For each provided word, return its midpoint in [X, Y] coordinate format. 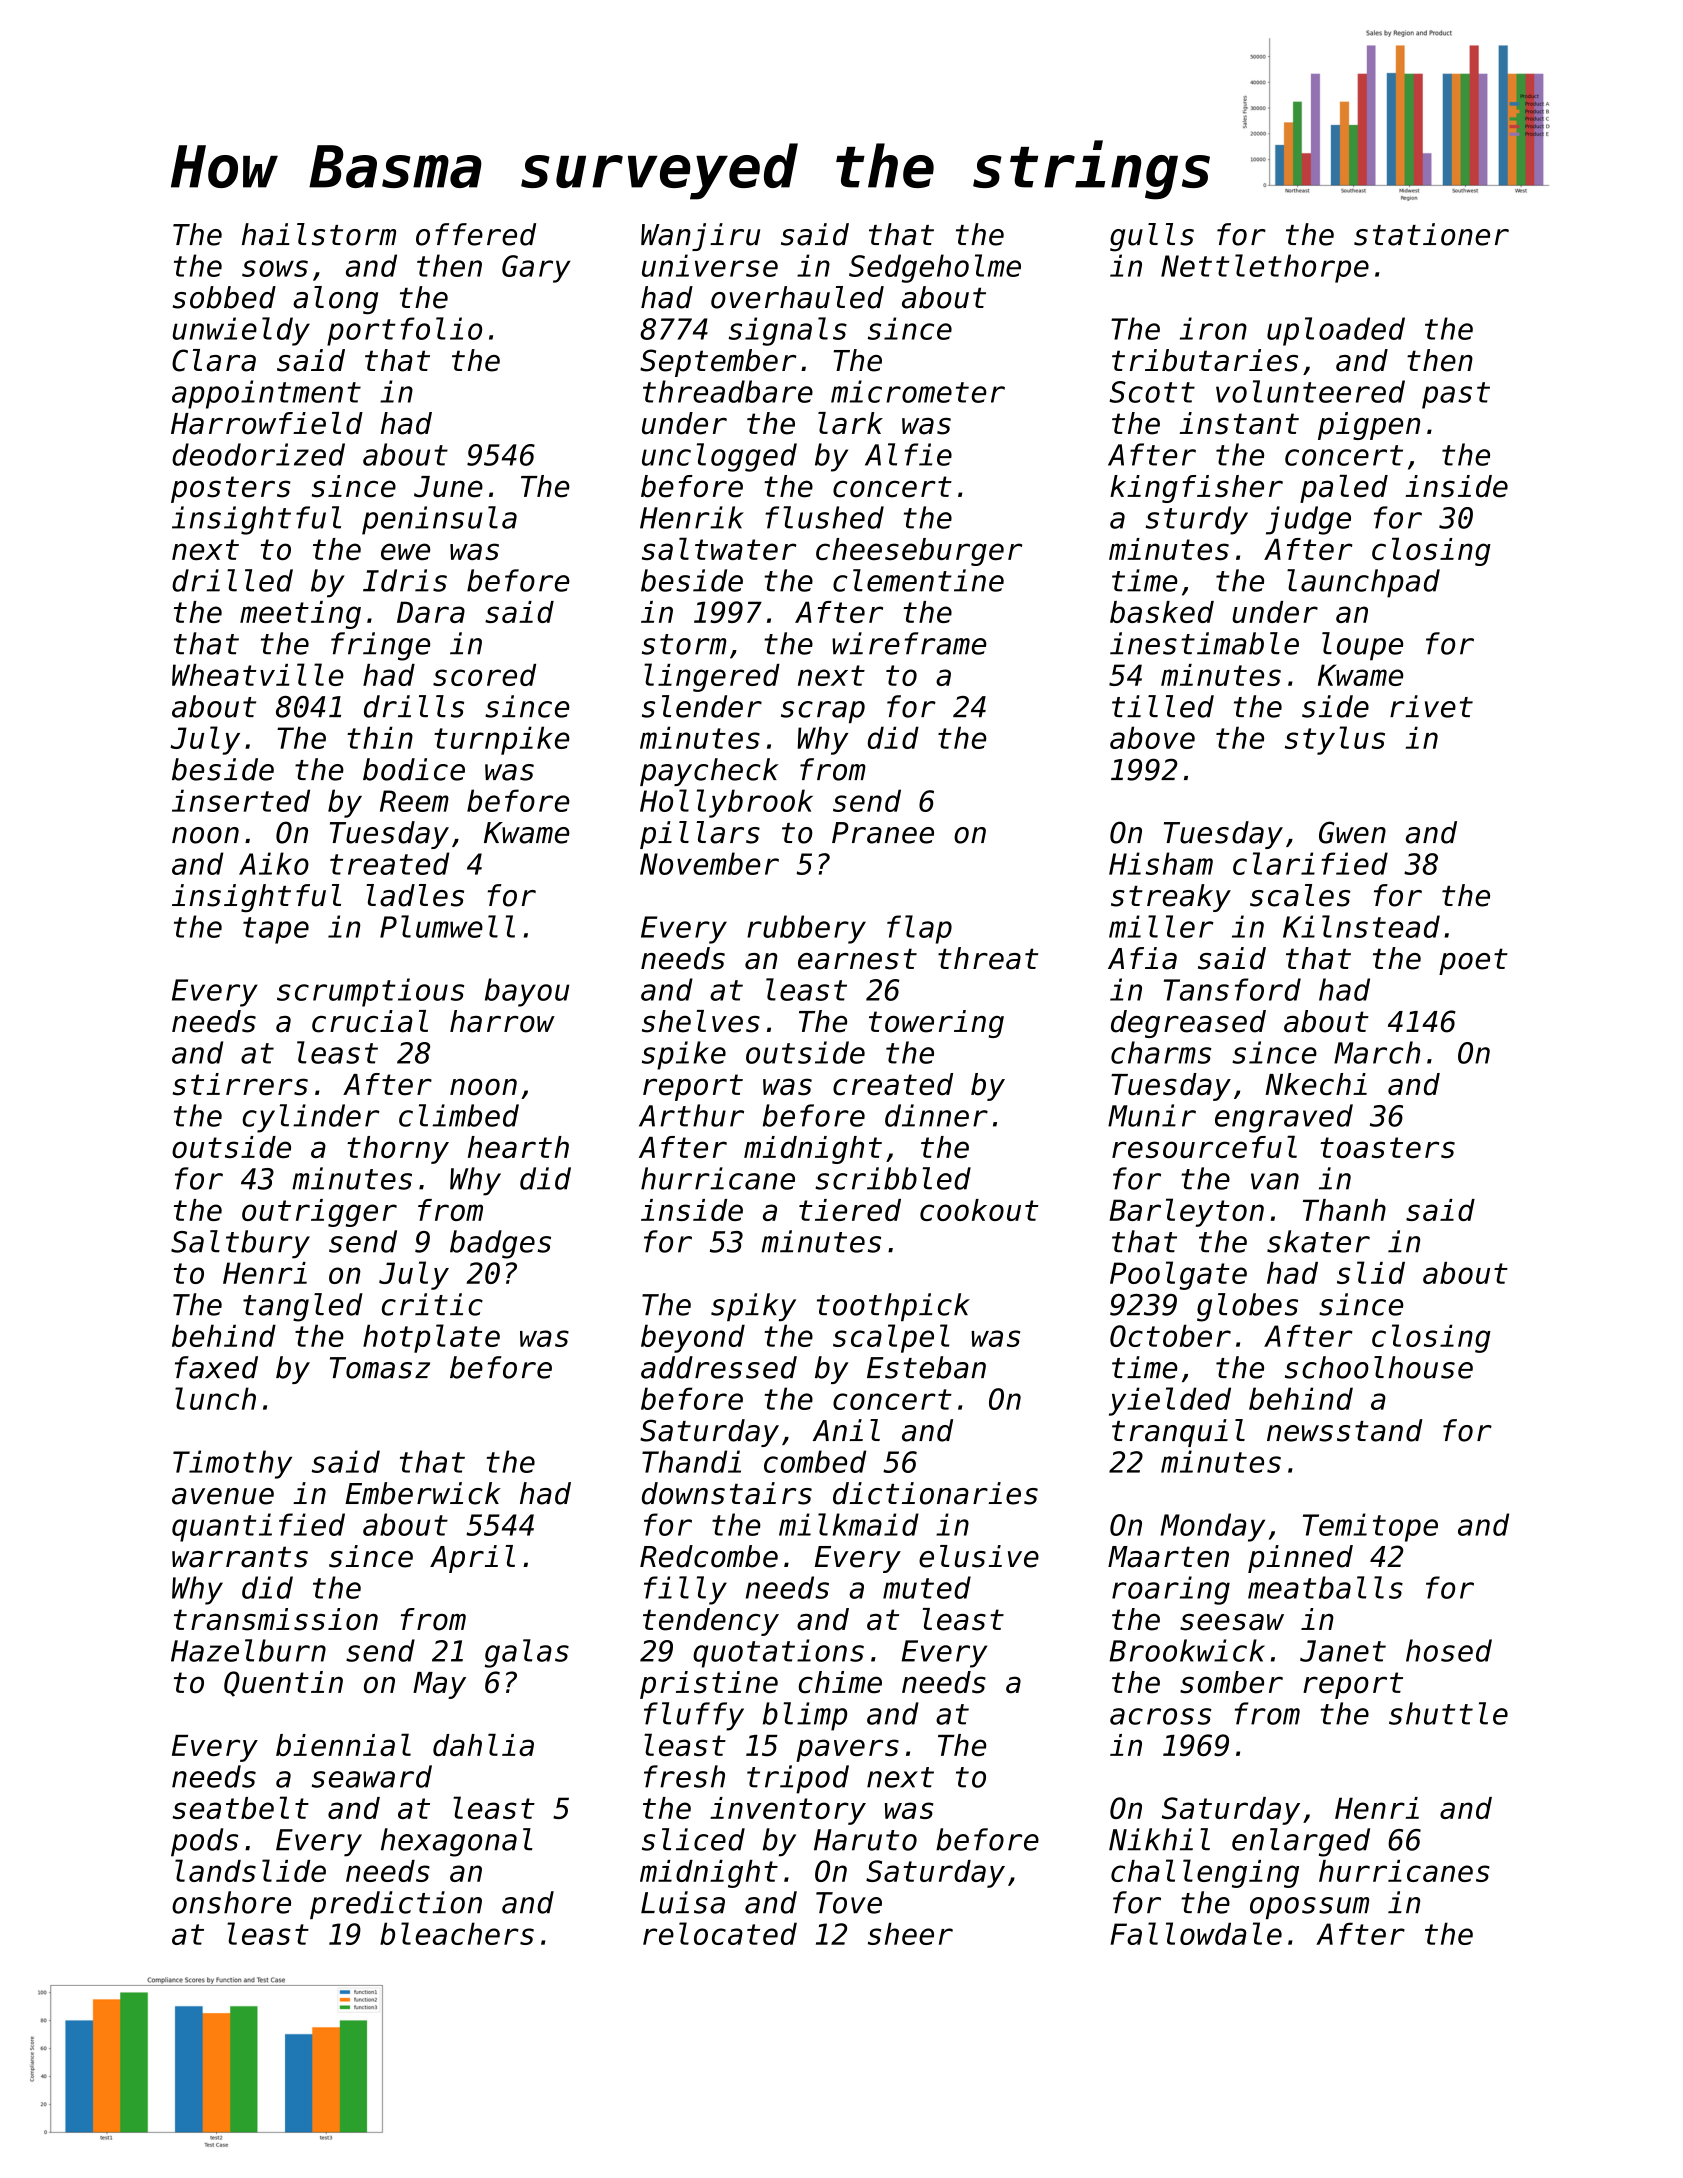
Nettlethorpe [1265, 268]
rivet [1431, 706]
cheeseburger [919, 552]
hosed [1449, 1650]
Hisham [1161, 863]
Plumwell [447, 926]
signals [787, 331]
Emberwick [423, 1493]
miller [1161, 926]
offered [476, 234]
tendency [711, 1622]
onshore [231, 1902]
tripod [798, 1779]
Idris [405, 580]
